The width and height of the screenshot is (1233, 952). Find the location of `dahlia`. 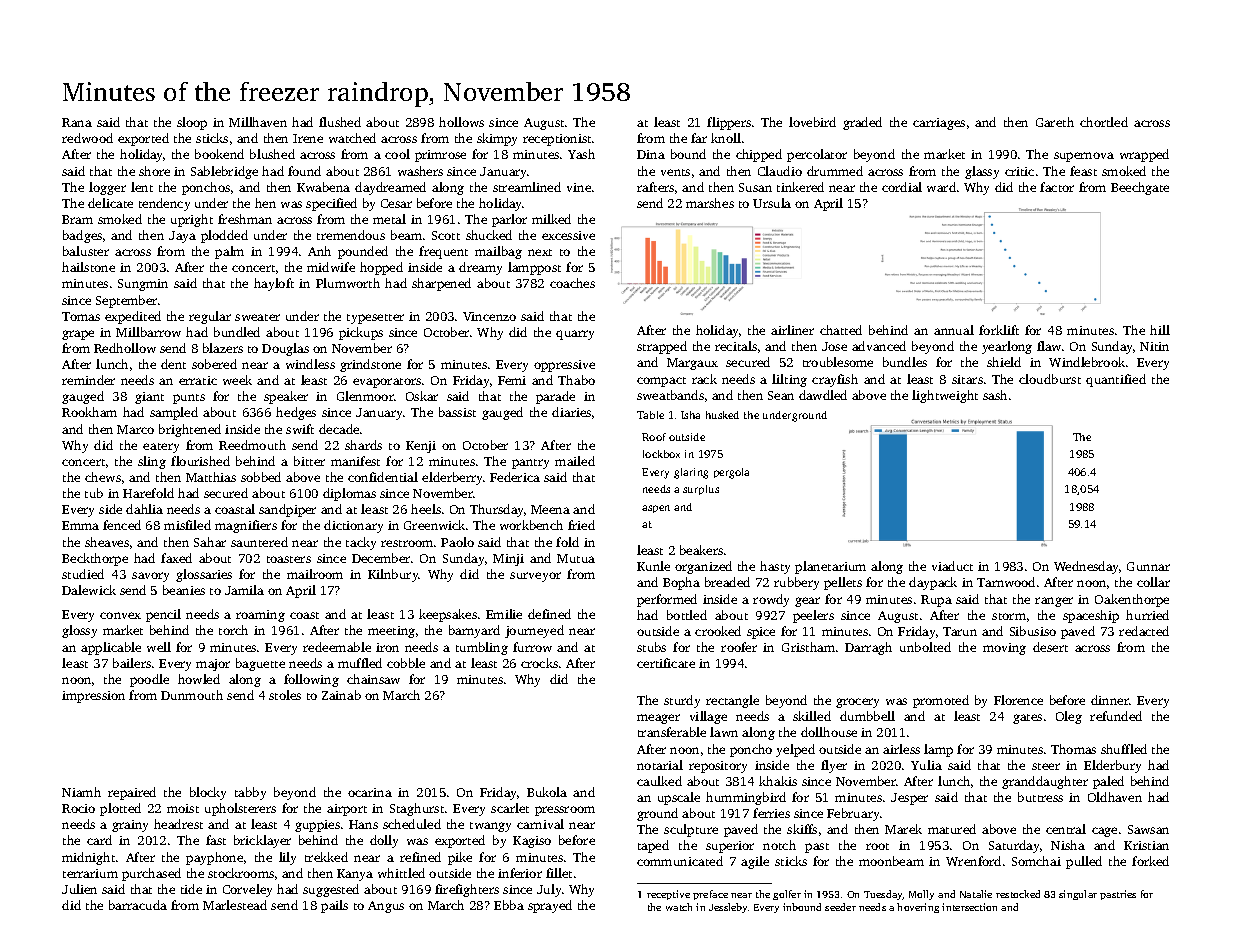

dahlia is located at coordinates (144, 509).
